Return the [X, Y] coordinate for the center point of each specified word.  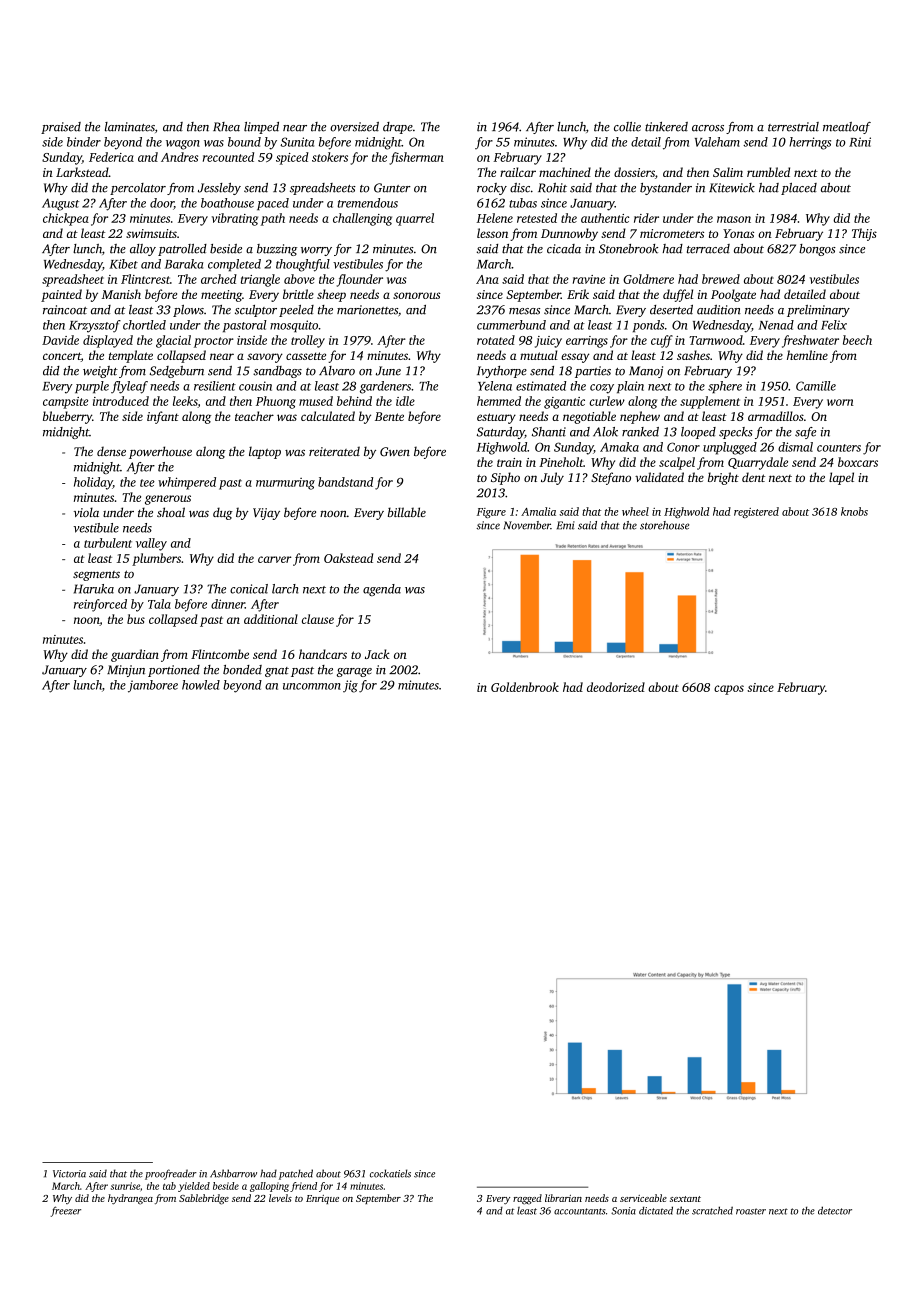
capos [729, 690]
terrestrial [793, 127]
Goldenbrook [525, 687]
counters [839, 448]
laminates [130, 127]
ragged [527, 1199]
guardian [135, 655]
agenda [382, 590]
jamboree [153, 686]
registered [756, 512]
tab [169, 1186]
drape [398, 128]
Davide [60, 340]
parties [593, 372]
